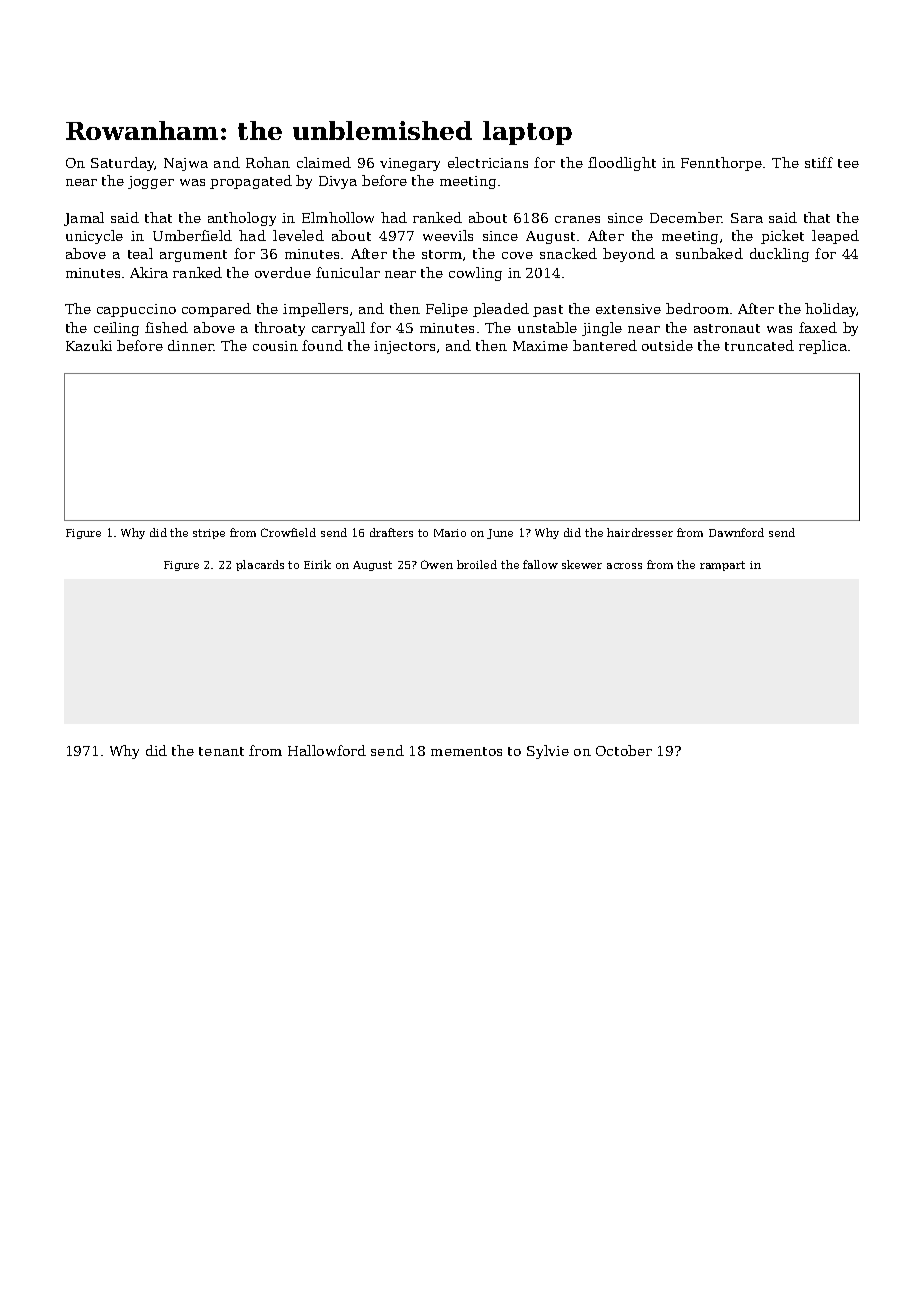  What do you see at coordinates (151, 182) in the document?
I see `jogger` at bounding box center [151, 182].
